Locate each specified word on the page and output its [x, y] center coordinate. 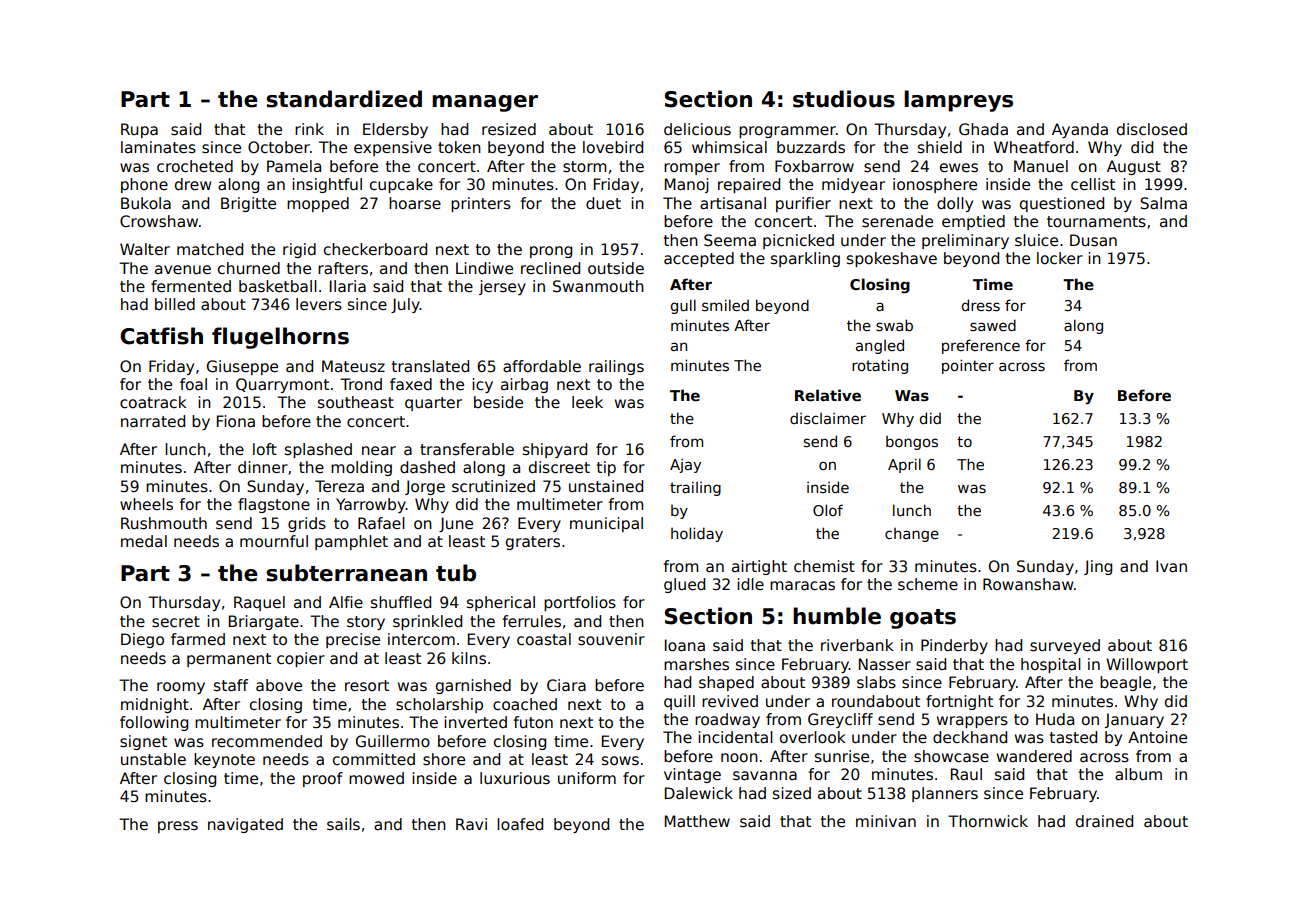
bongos [912, 443]
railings [616, 367]
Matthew [697, 821]
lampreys [958, 101]
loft [265, 449]
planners [945, 794]
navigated [245, 825]
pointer [968, 366]
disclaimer [828, 418]
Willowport [1147, 665]
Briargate [264, 622]
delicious [697, 129]
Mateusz [353, 366]
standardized [344, 99]
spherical [501, 603]
